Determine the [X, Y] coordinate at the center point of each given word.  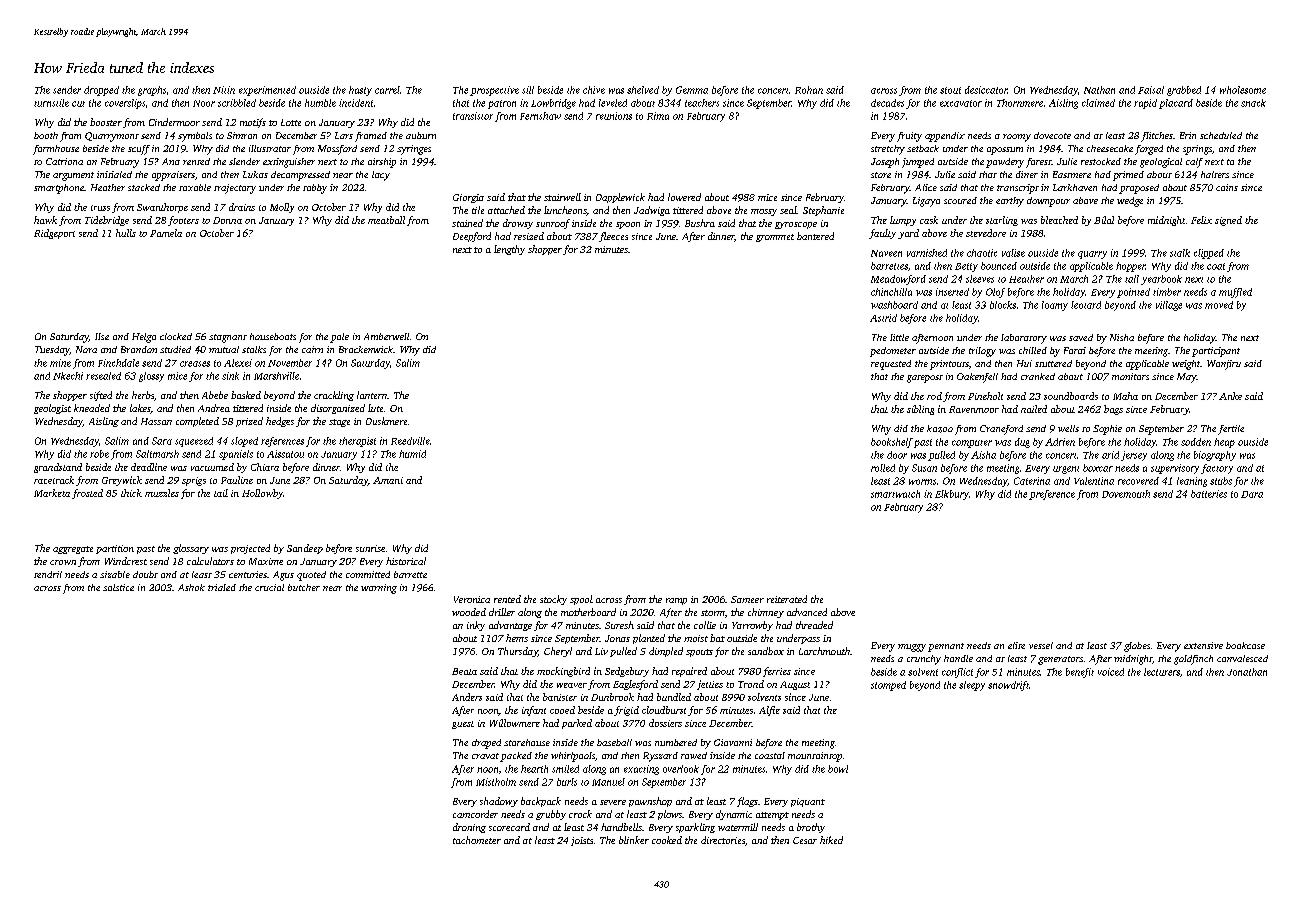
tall [1132, 279]
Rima [658, 116]
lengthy [509, 250]
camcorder [475, 814]
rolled [883, 468]
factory [1217, 469]
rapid [1145, 104]
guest [463, 725]
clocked [176, 336]
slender [244, 161]
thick [131, 493]
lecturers [1162, 672]
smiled [565, 769]
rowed [694, 755]
